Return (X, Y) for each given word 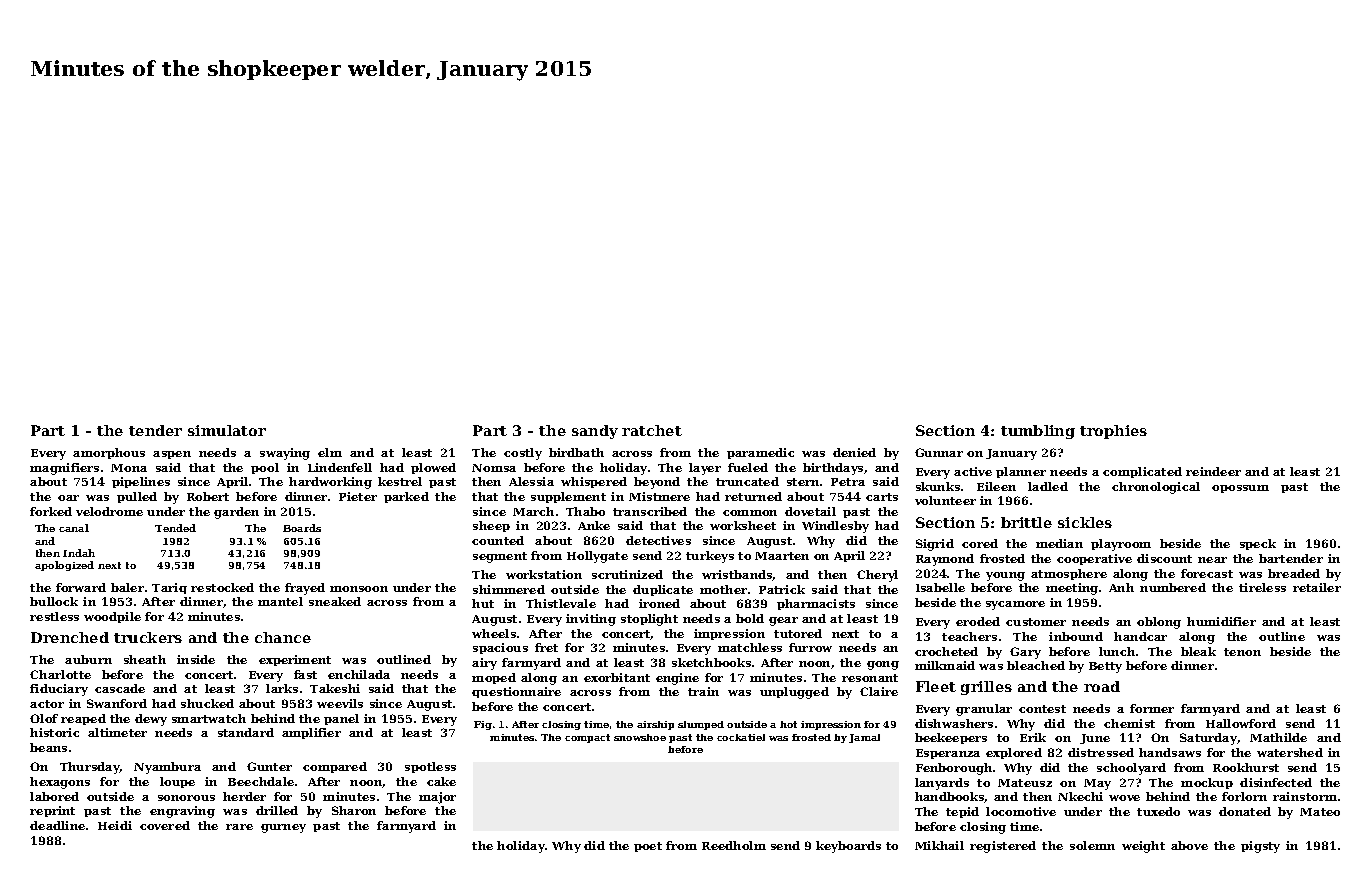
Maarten (782, 556)
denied (854, 452)
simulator (227, 430)
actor (47, 704)
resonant (870, 678)
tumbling (1038, 432)
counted (498, 540)
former (1152, 708)
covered (165, 825)
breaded (1294, 573)
